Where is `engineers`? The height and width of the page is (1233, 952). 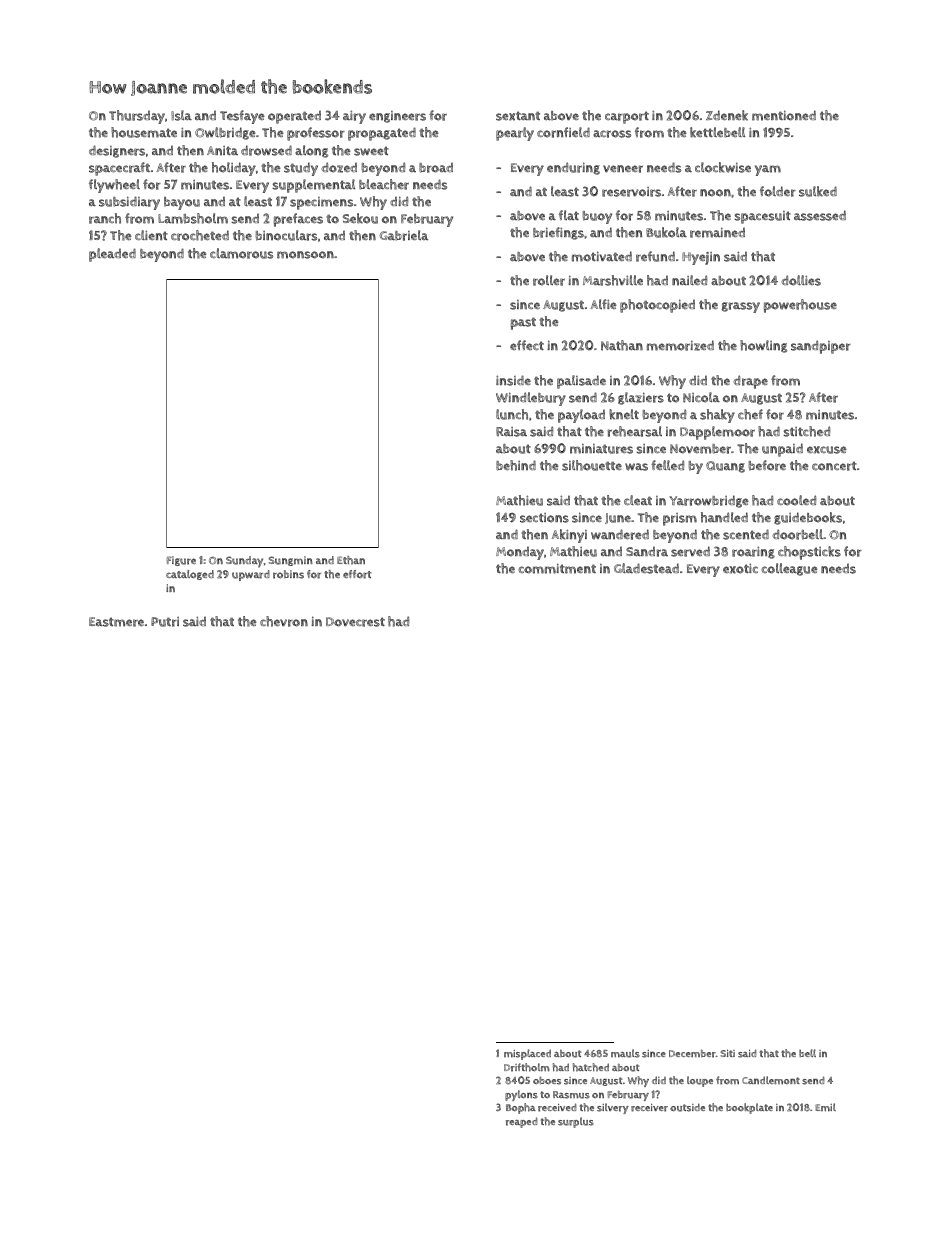 engineers is located at coordinates (397, 117).
